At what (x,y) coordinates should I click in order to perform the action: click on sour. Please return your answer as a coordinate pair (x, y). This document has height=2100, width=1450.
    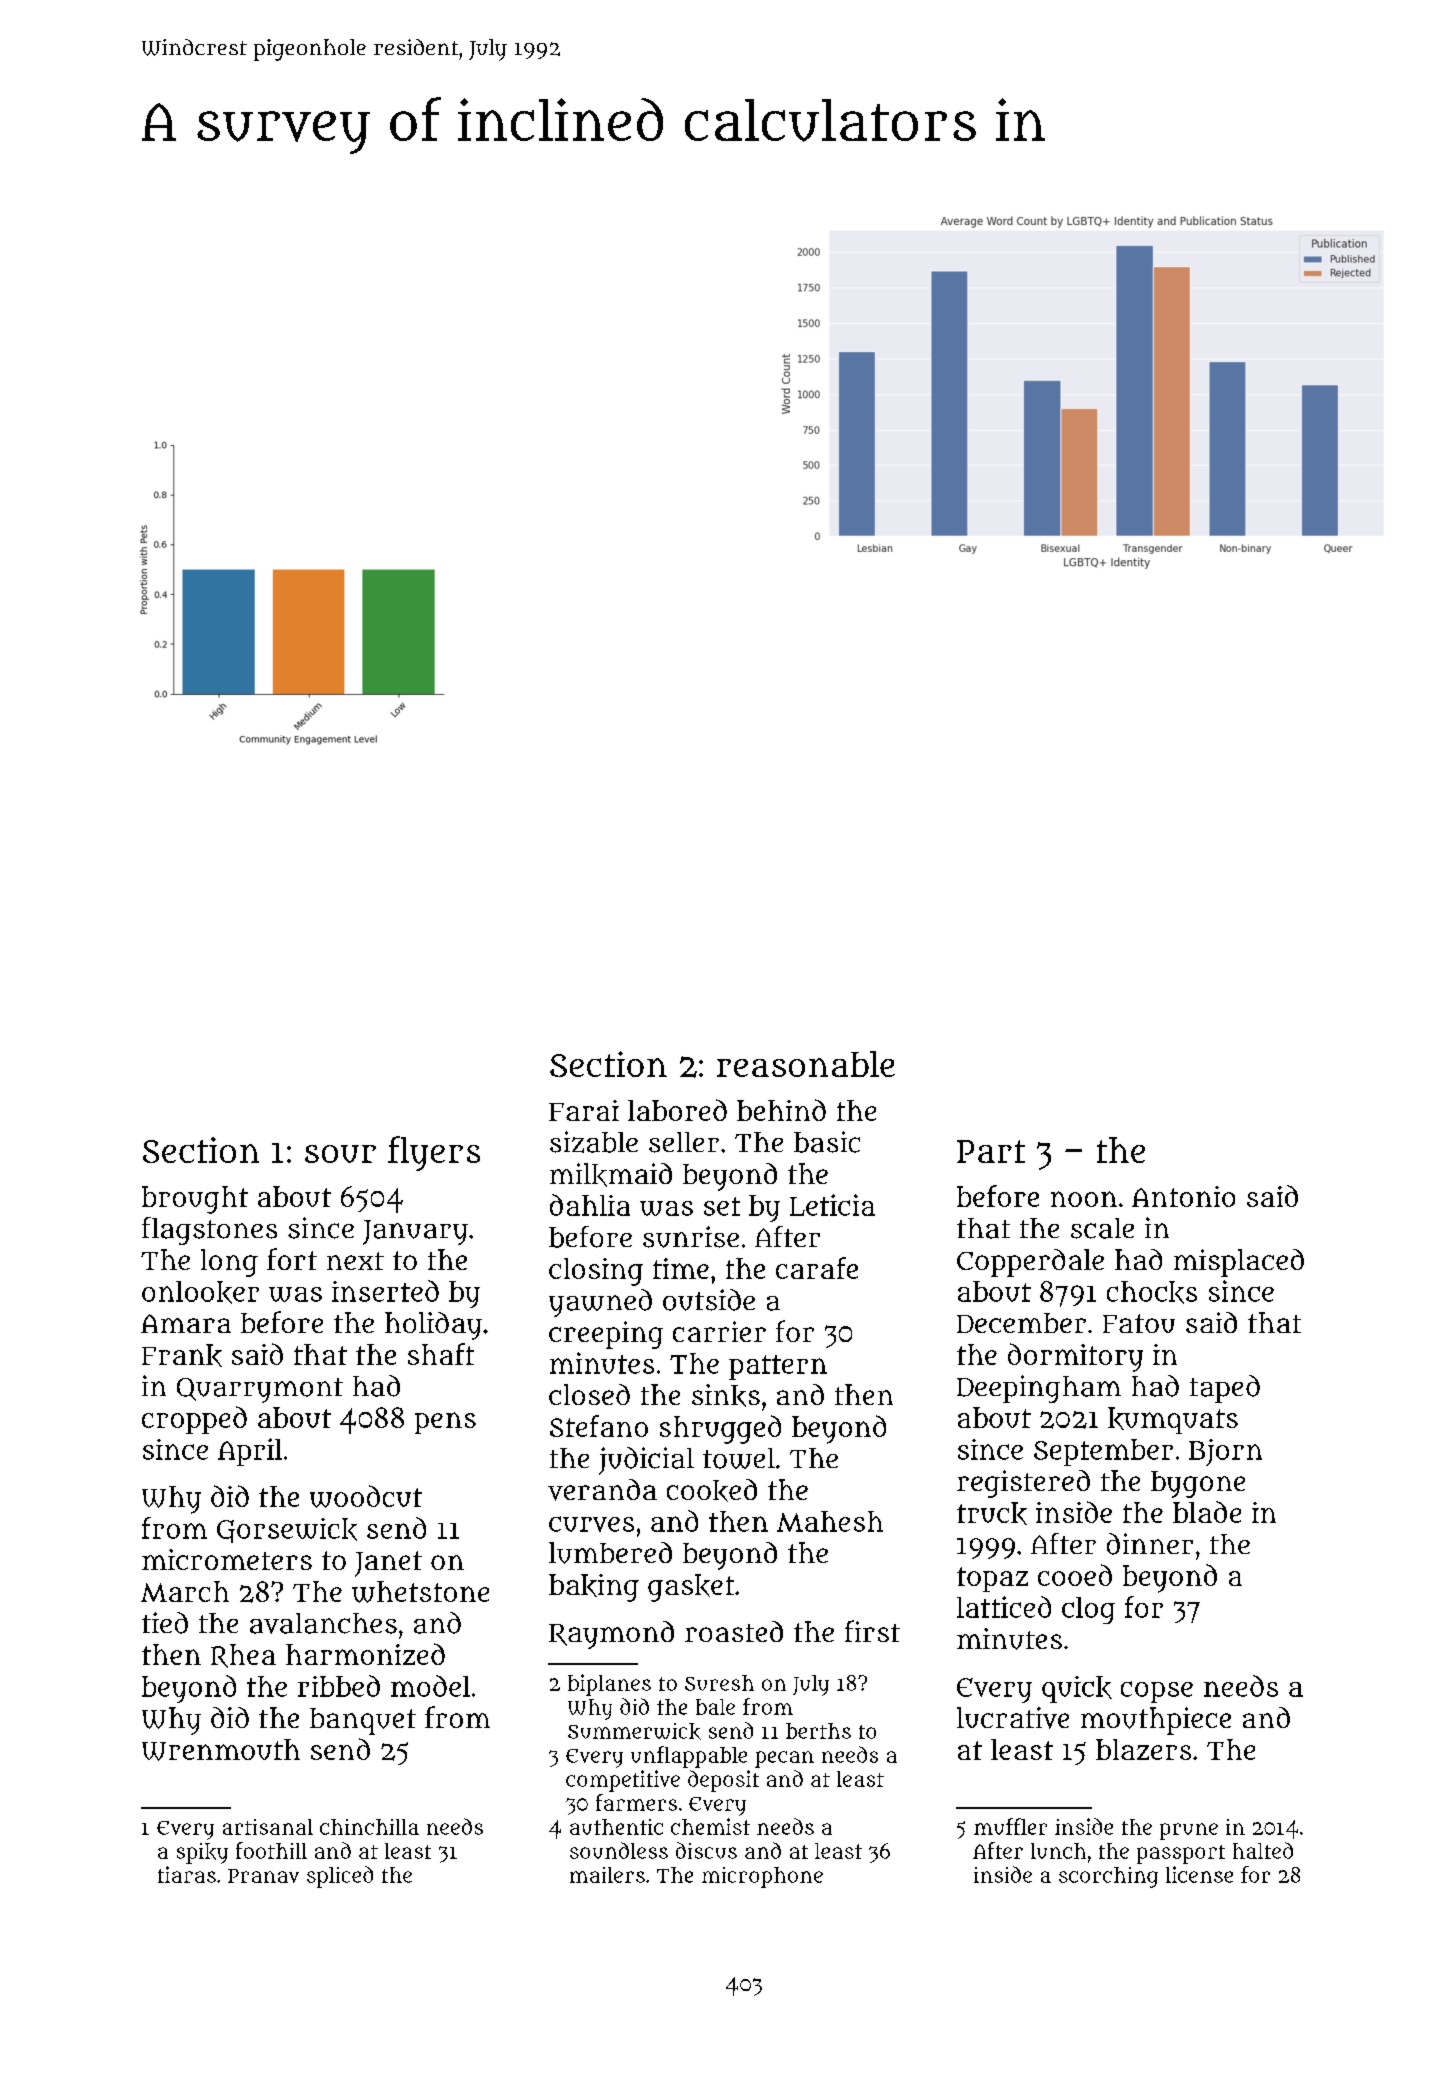
    Looking at the image, I should click on (340, 1154).
